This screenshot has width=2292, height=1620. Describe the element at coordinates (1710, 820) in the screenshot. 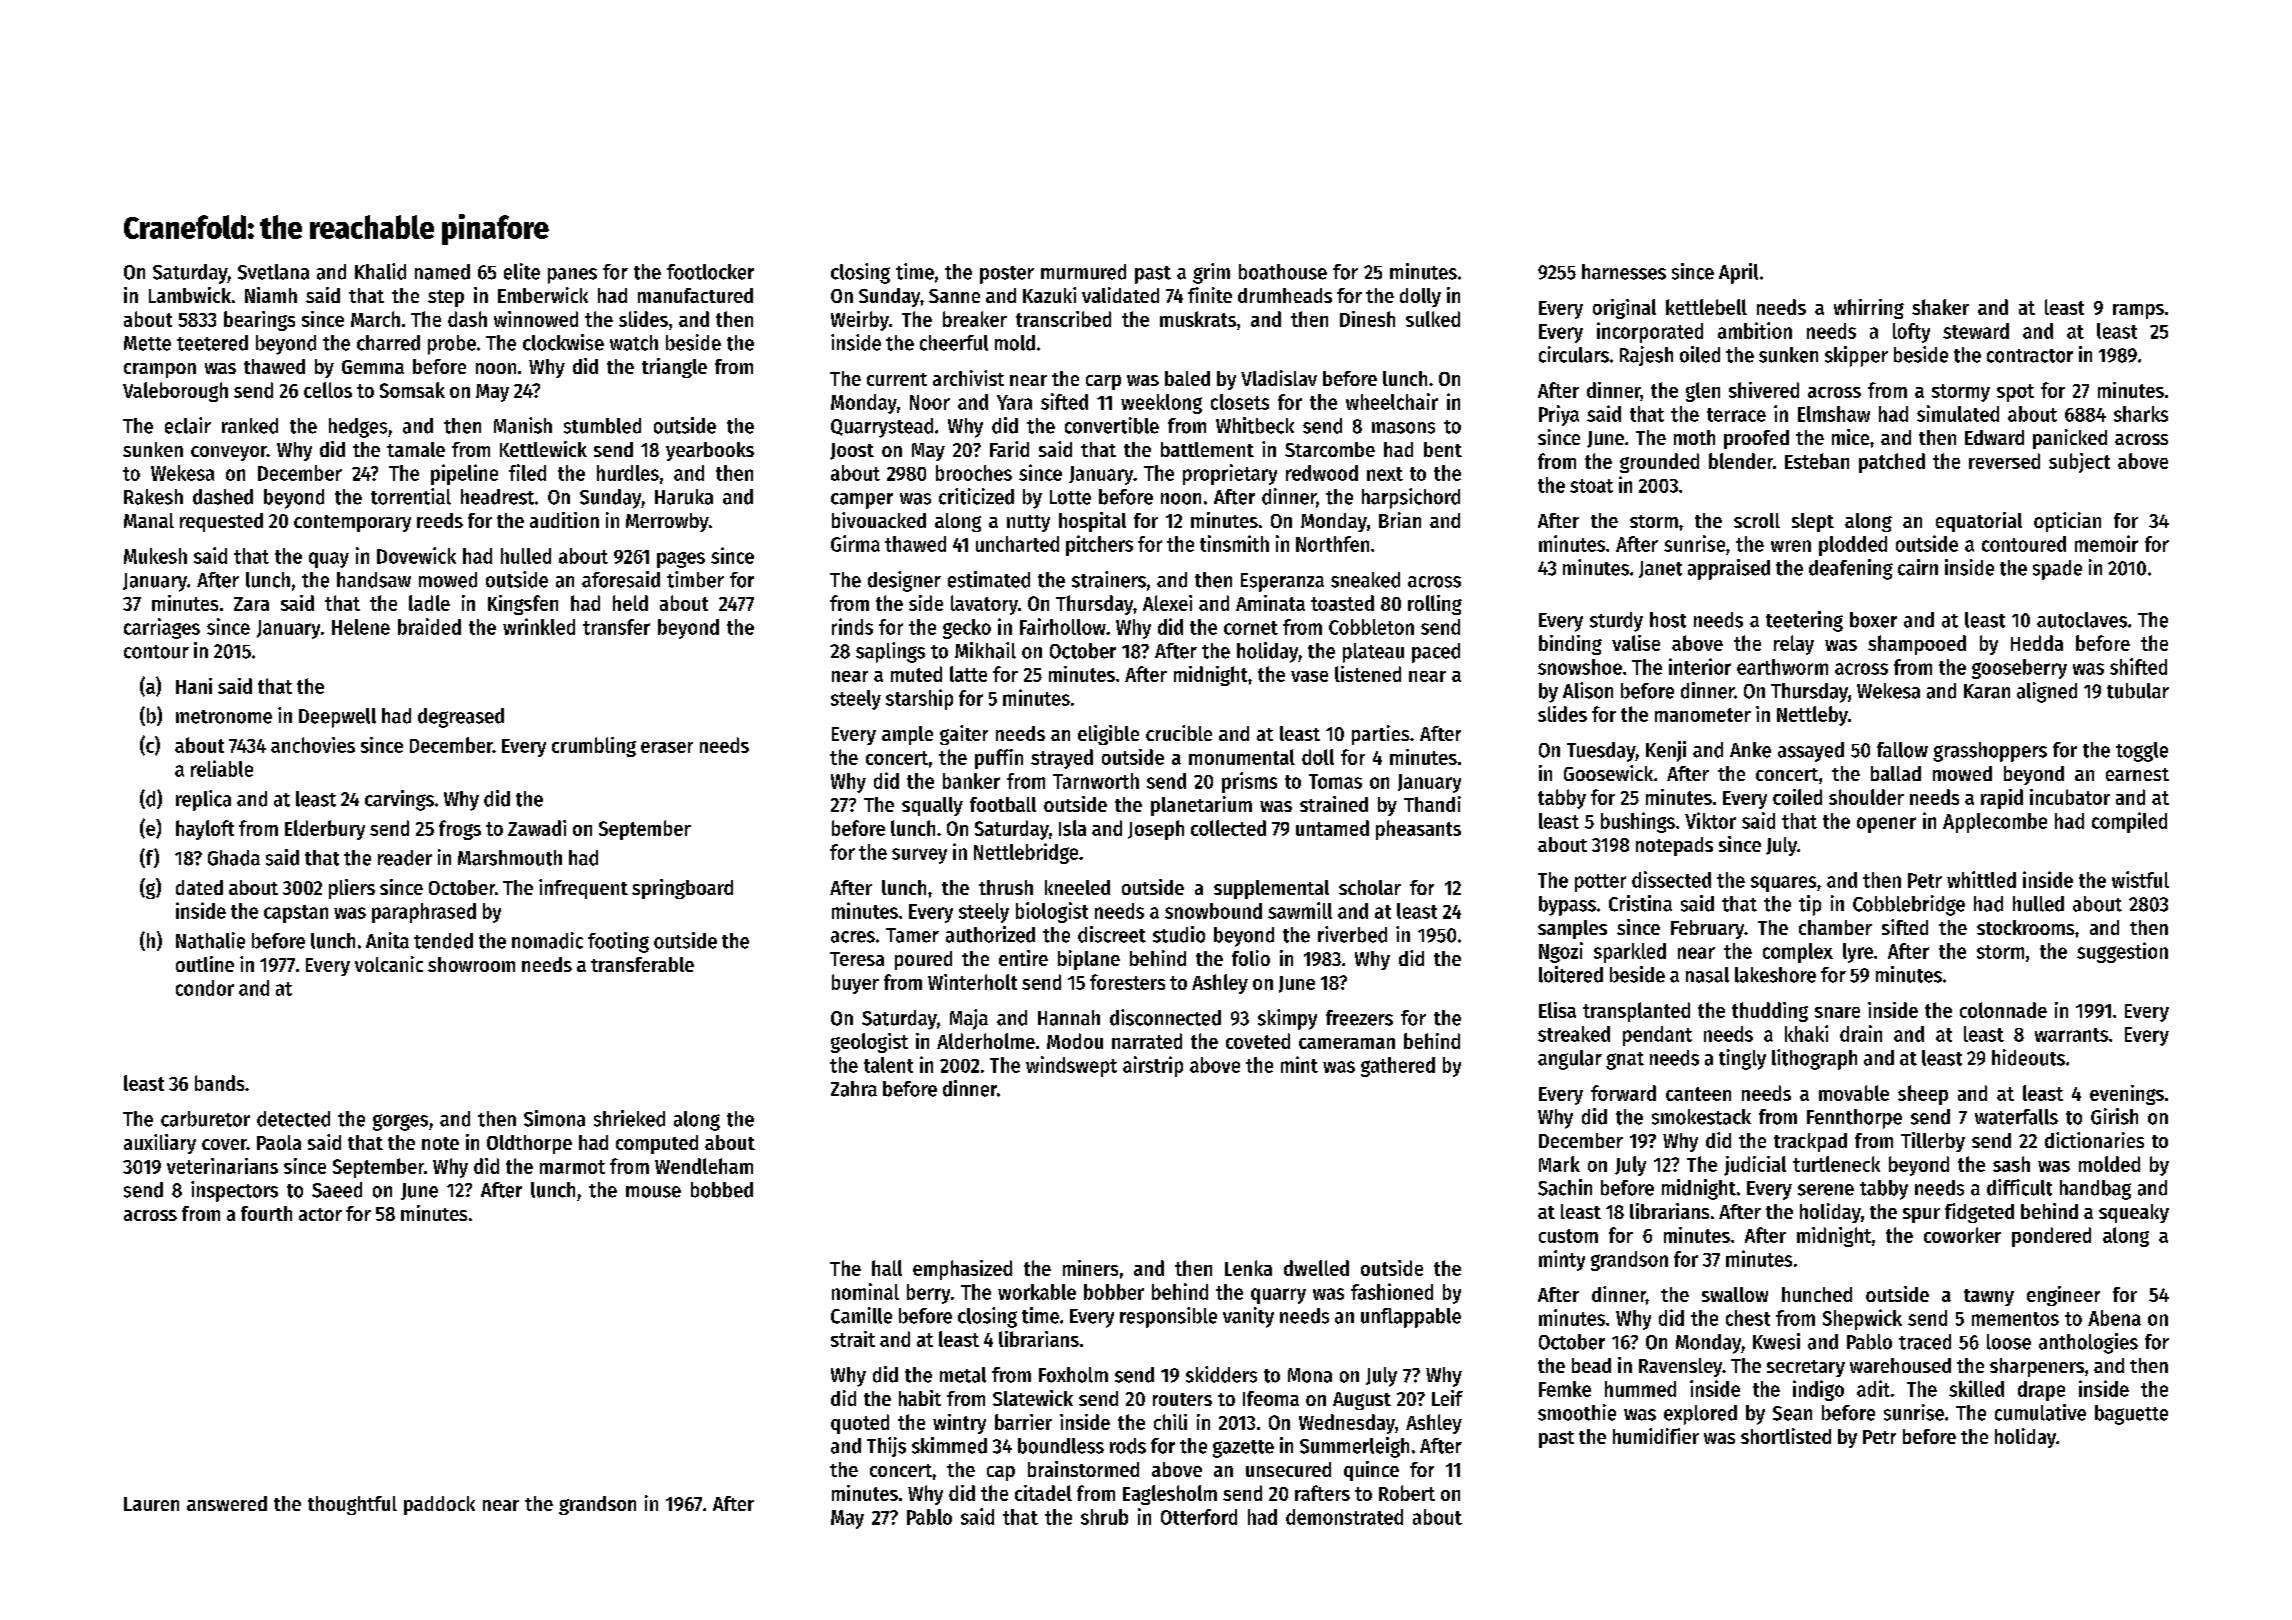

I see `Viktor` at that location.
